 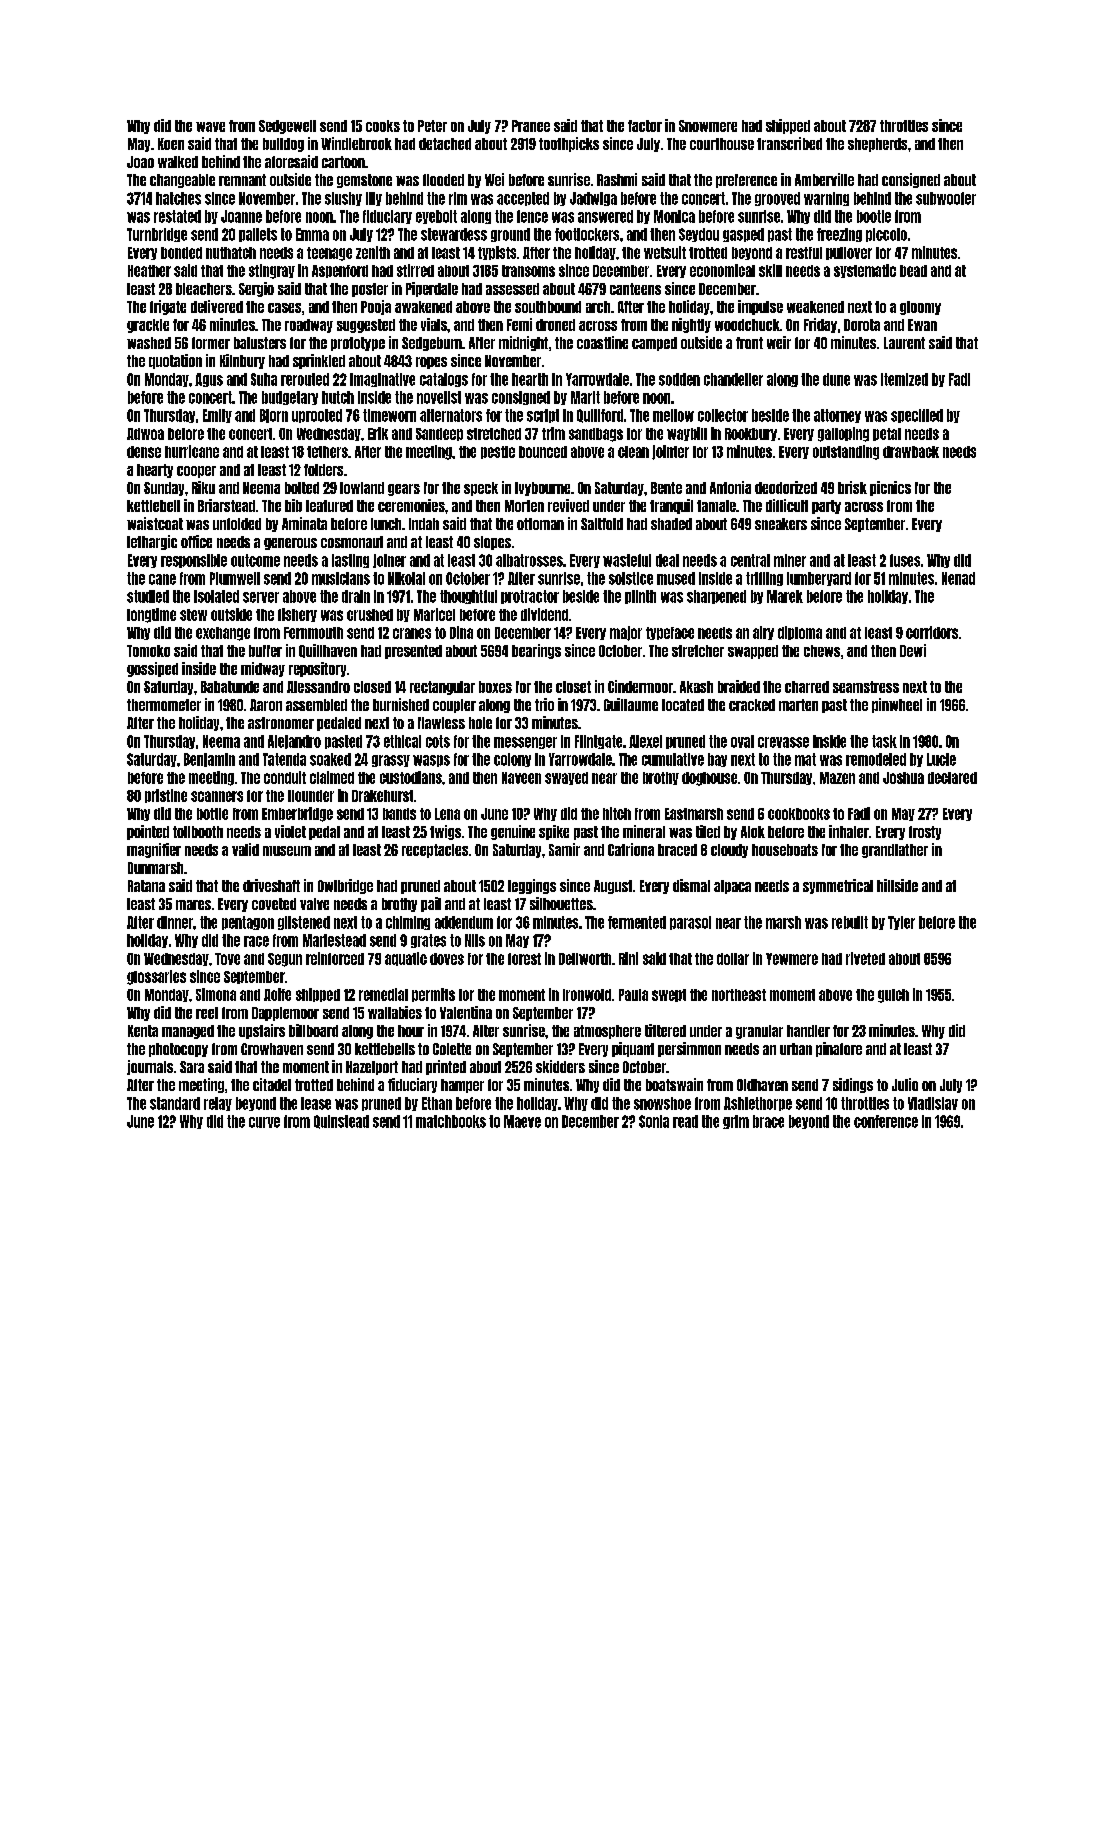 I want to click on arch, so click(x=598, y=307).
